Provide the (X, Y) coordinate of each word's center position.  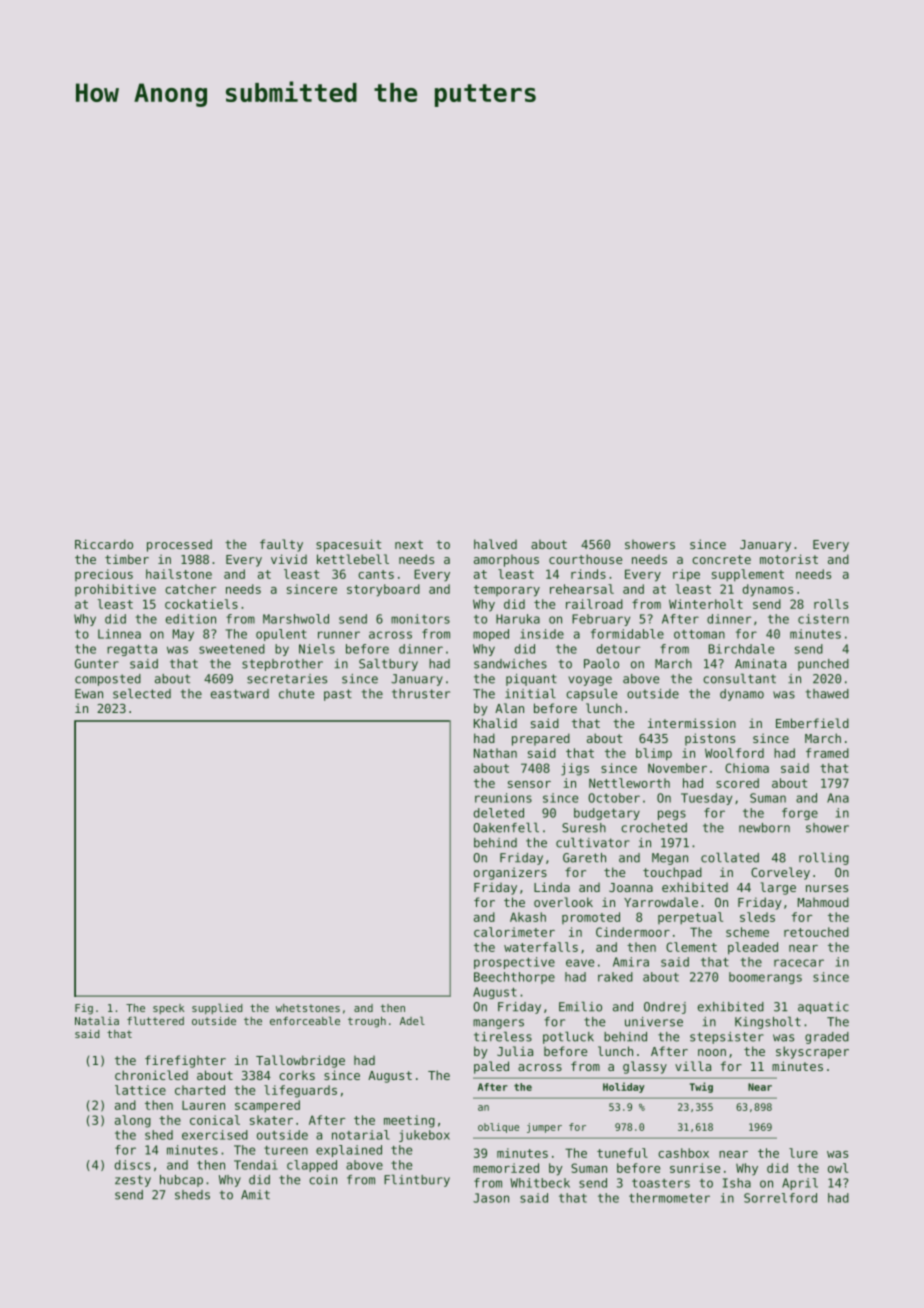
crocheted (654, 828)
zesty (133, 1181)
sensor (529, 784)
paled (491, 1067)
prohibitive (115, 590)
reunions (503, 798)
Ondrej (665, 1008)
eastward (240, 694)
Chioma (747, 768)
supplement (748, 575)
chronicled (151, 1075)
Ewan (89, 694)
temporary (507, 591)
